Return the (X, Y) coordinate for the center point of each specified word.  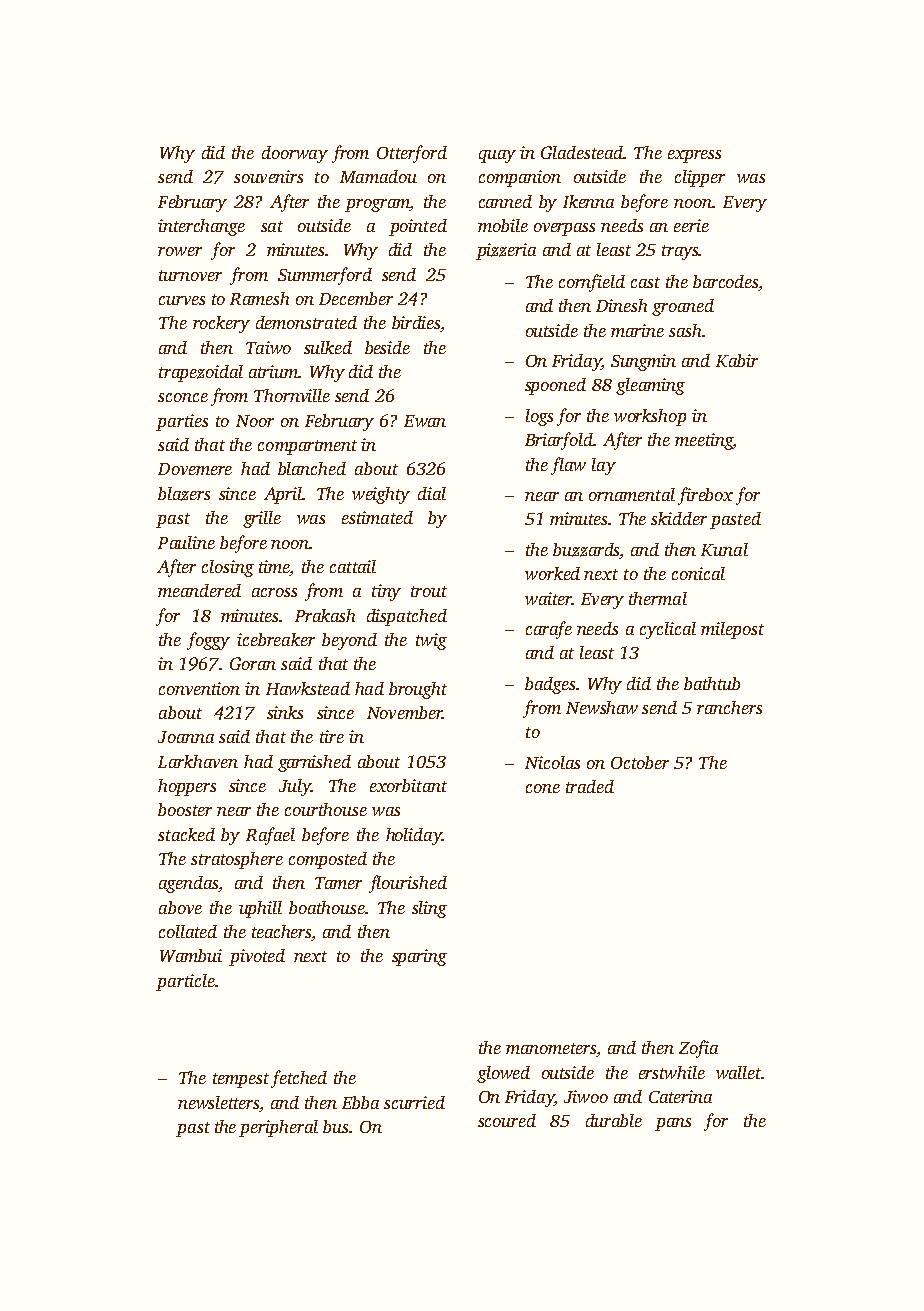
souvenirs (268, 176)
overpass (564, 229)
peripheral (278, 1128)
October (640, 762)
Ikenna (588, 201)
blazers (184, 494)
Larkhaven (198, 761)
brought (418, 690)
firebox (705, 496)
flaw (568, 466)
